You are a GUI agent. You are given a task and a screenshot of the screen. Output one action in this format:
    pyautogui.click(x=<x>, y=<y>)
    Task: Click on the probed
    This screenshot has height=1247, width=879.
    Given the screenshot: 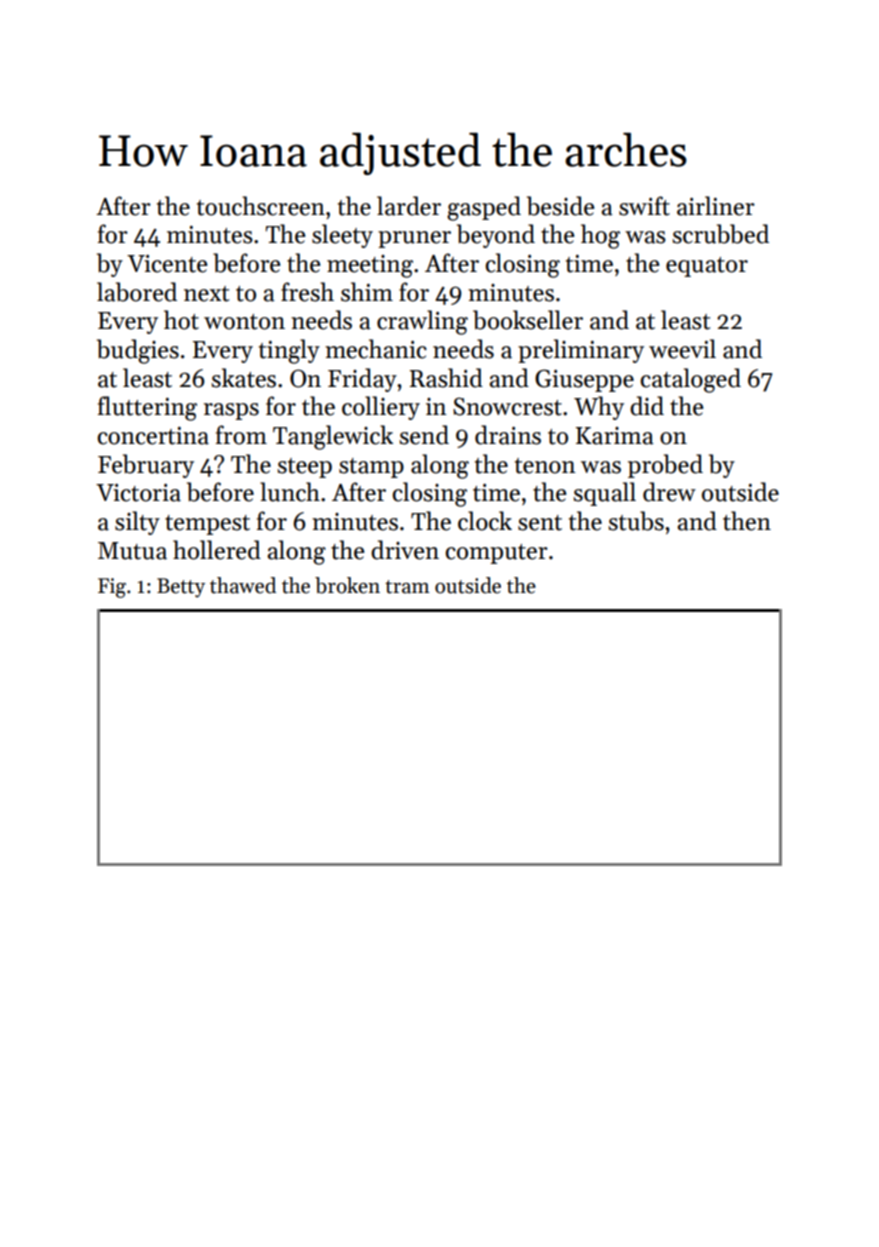 What is the action you would take?
    pyautogui.click(x=665, y=466)
